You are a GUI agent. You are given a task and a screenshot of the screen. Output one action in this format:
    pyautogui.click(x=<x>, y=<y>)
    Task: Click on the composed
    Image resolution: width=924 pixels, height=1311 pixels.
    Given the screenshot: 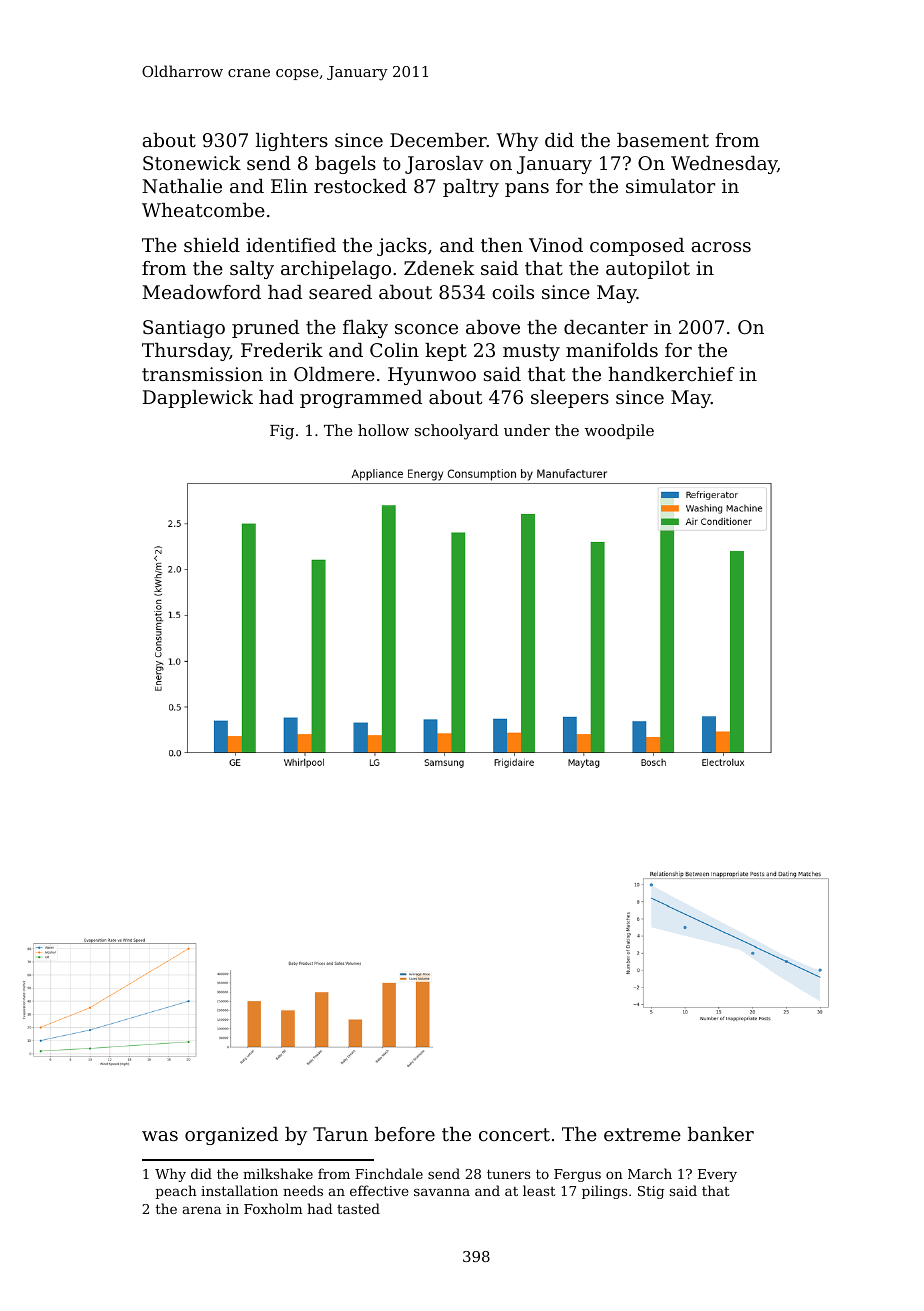 What is the action you would take?
    pyautogui.click(x=637, y=247)
